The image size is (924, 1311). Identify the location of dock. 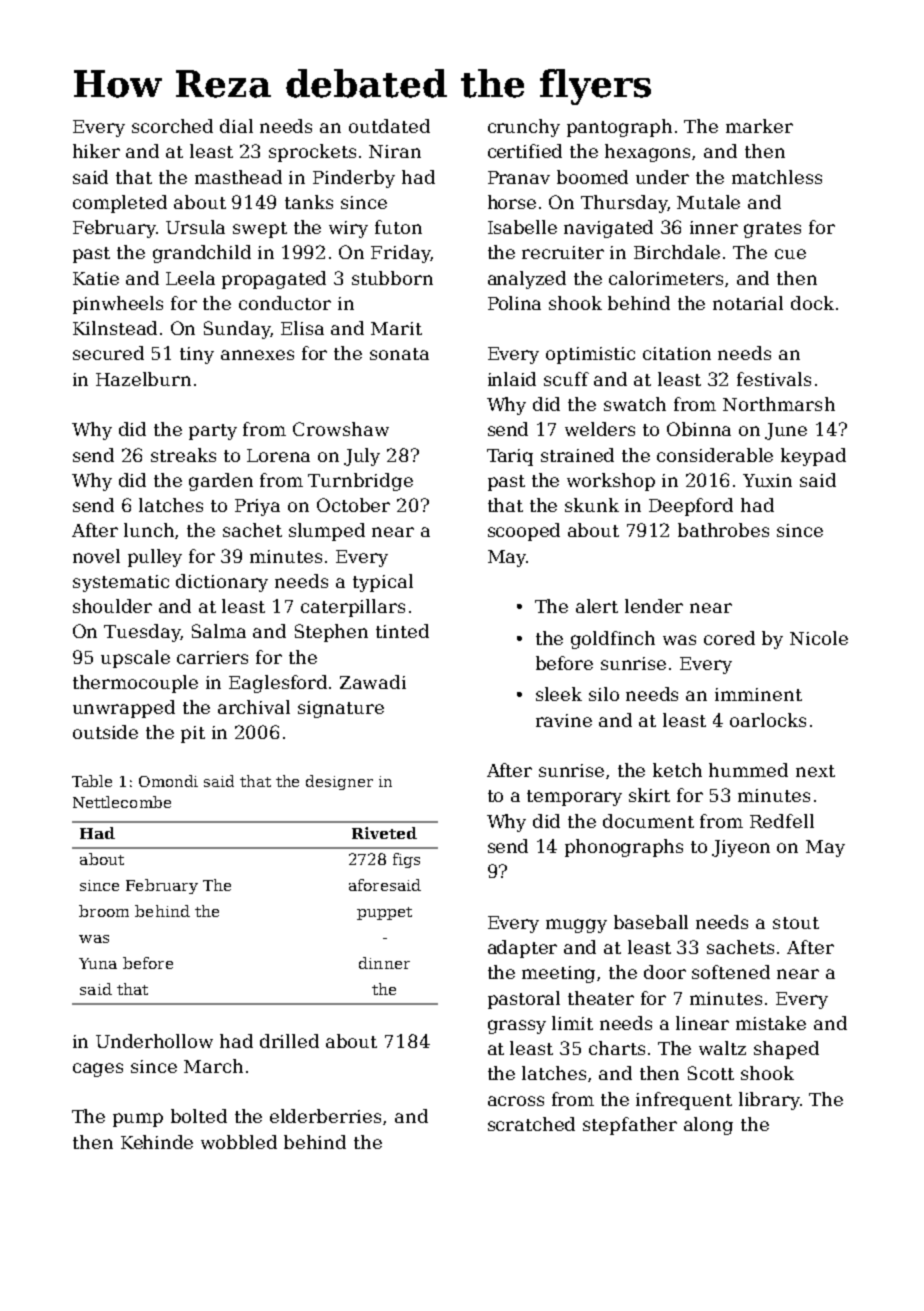
(812, 303).
